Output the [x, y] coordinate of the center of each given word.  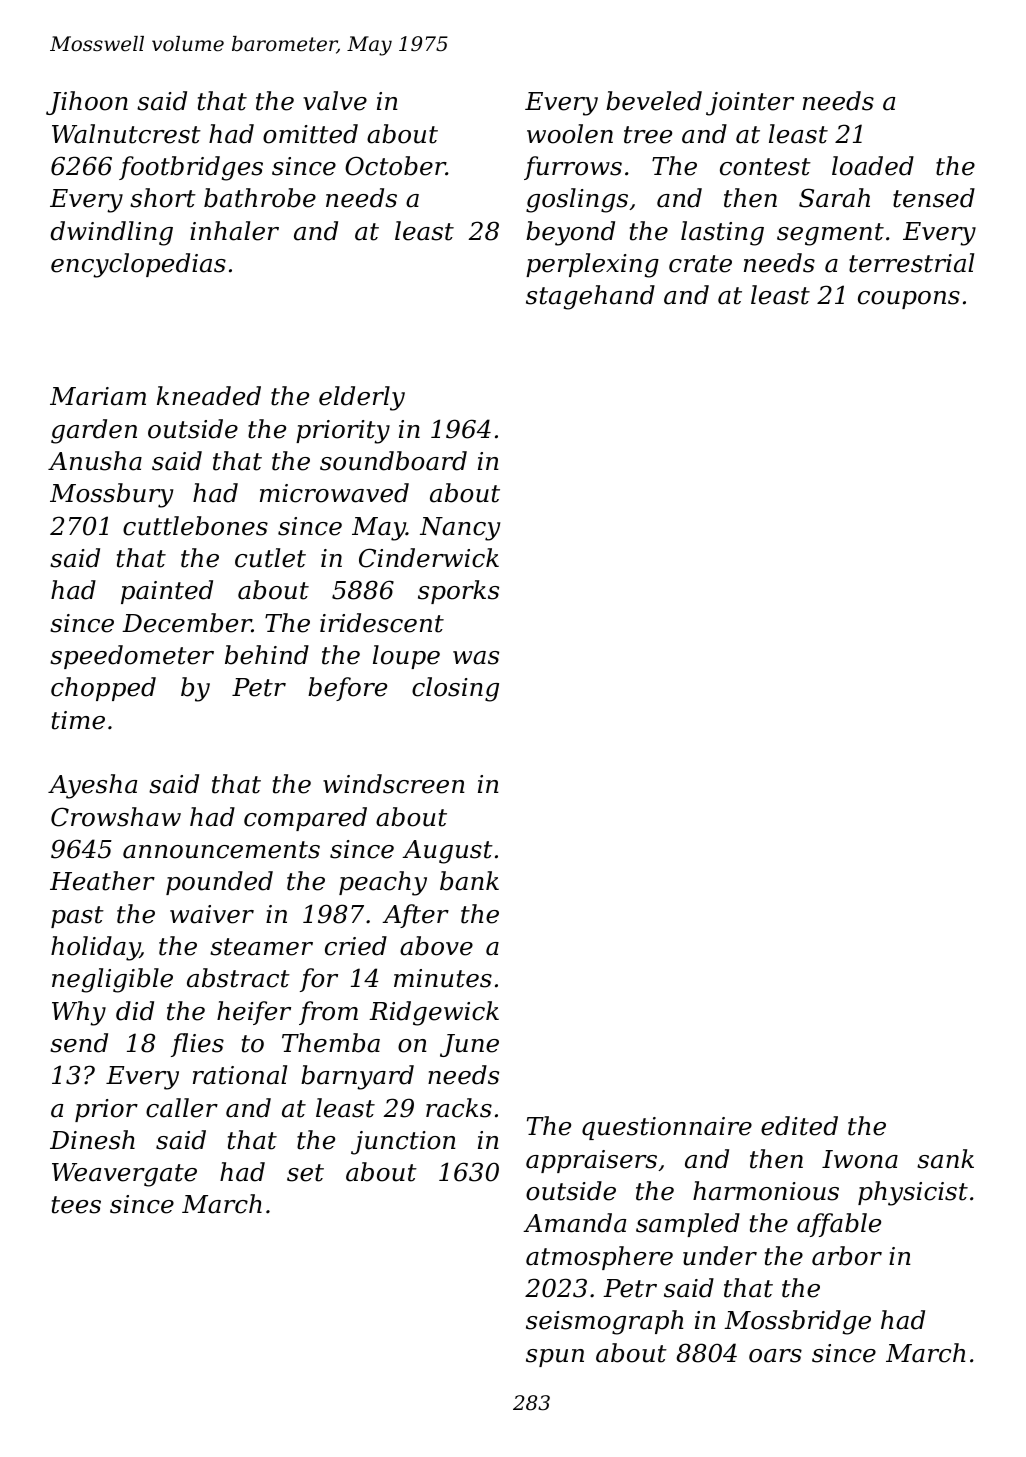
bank [469, 881]
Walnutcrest [126, 134]
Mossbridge [797, 1322]
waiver [212, 914]
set [305, 1173]
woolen [570, 134]
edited [799, 1126]
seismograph [604, 1322]
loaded [873, 166]
